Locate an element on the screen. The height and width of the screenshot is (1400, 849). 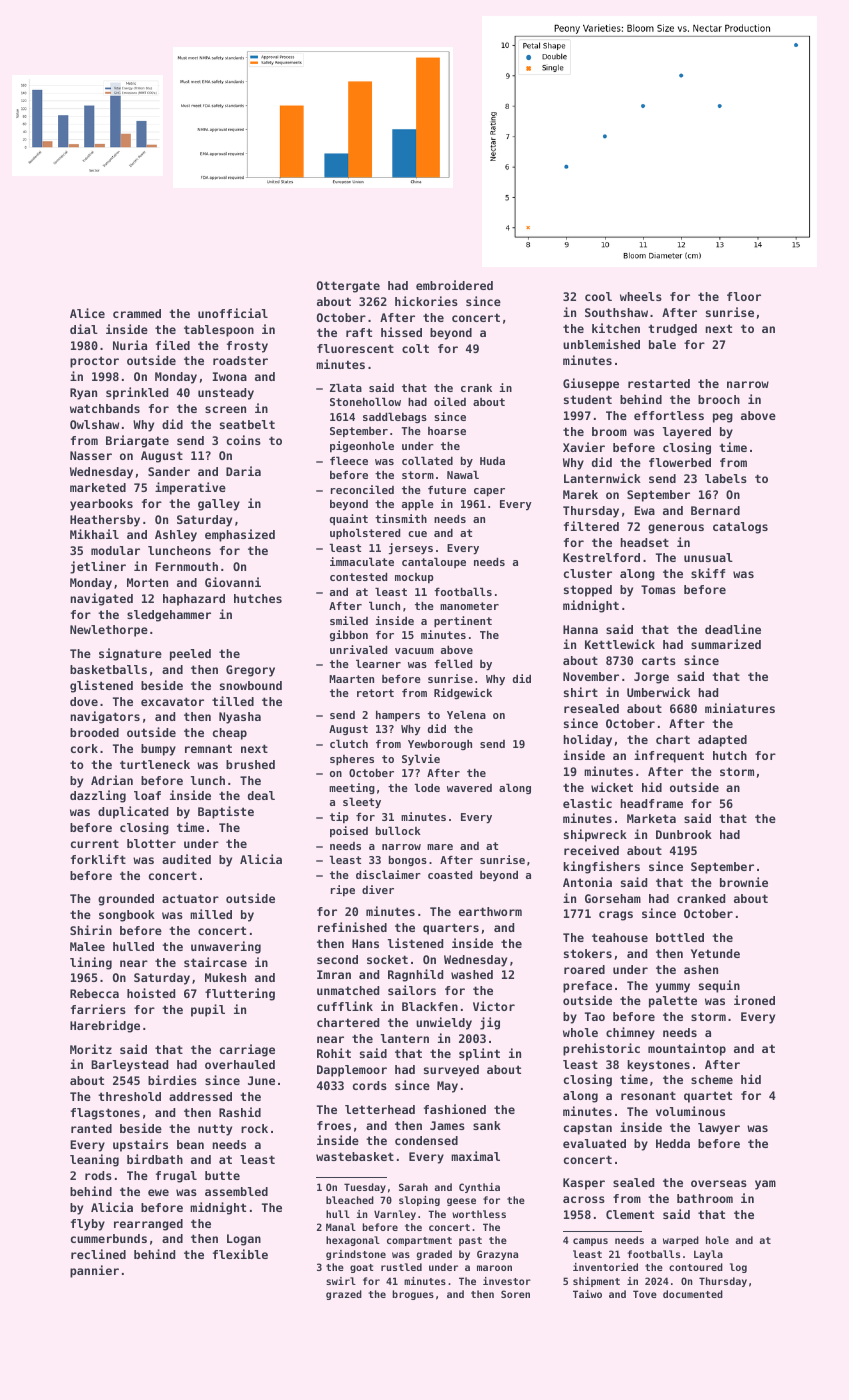
bongos is located at coordinates (408, 860).
